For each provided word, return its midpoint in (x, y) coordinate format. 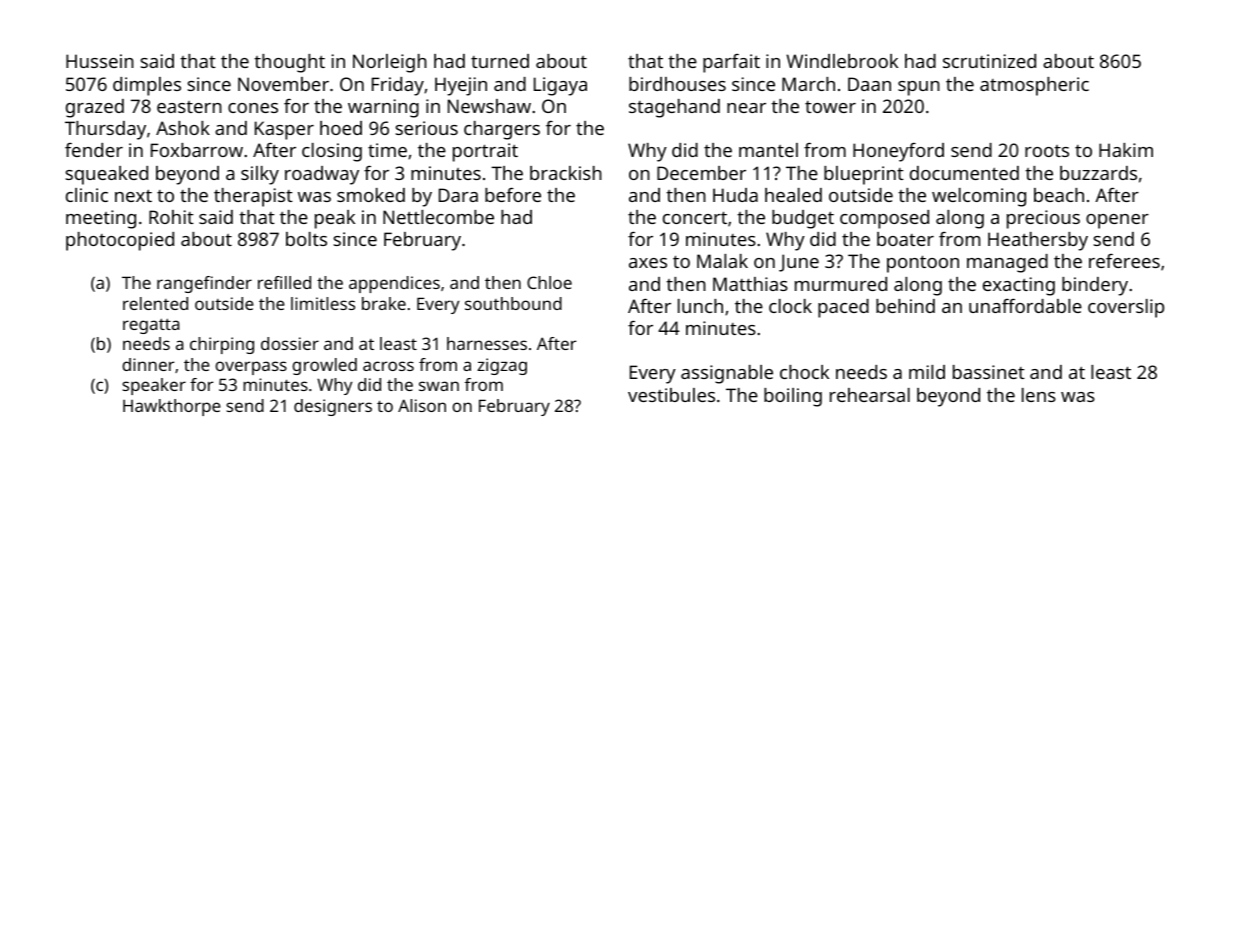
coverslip (1126, 308)
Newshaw (489, 106)
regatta (151, 326)
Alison (422, 405)
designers (333, 407)
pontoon (923, 264)
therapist (253, 197)
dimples (147, 86)
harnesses (487, 343)
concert (695, 217)
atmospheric (1034, 86)
